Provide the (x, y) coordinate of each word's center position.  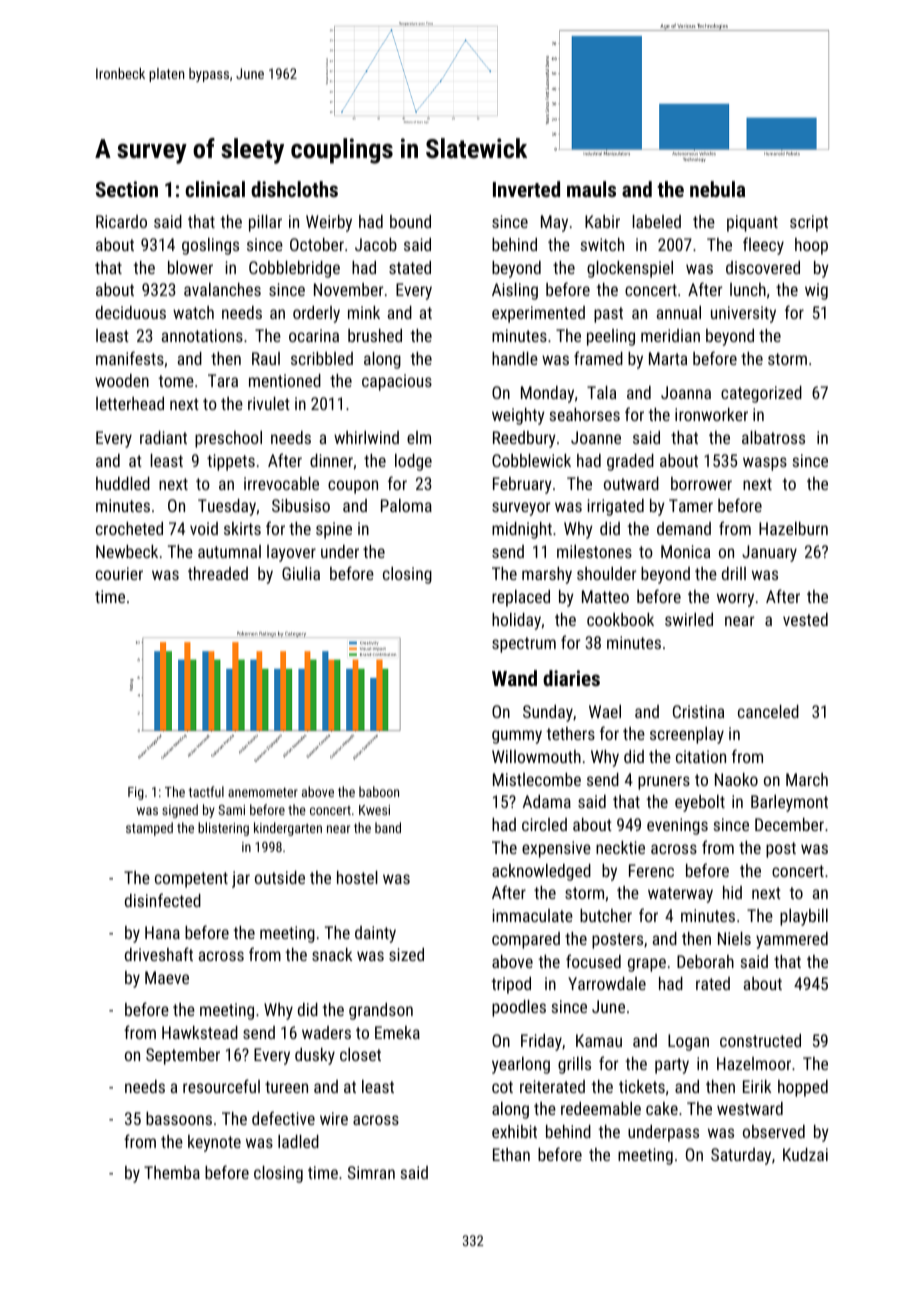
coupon (353, 487)
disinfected (163, 900)
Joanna (686, 392)
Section (127, 189)
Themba (172, 1172)
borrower (701, 483)
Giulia (301, 573)
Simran (371, 1172)
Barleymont (789, 803)
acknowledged (541, 872)
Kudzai (805, 1154)
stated (410, 267)
